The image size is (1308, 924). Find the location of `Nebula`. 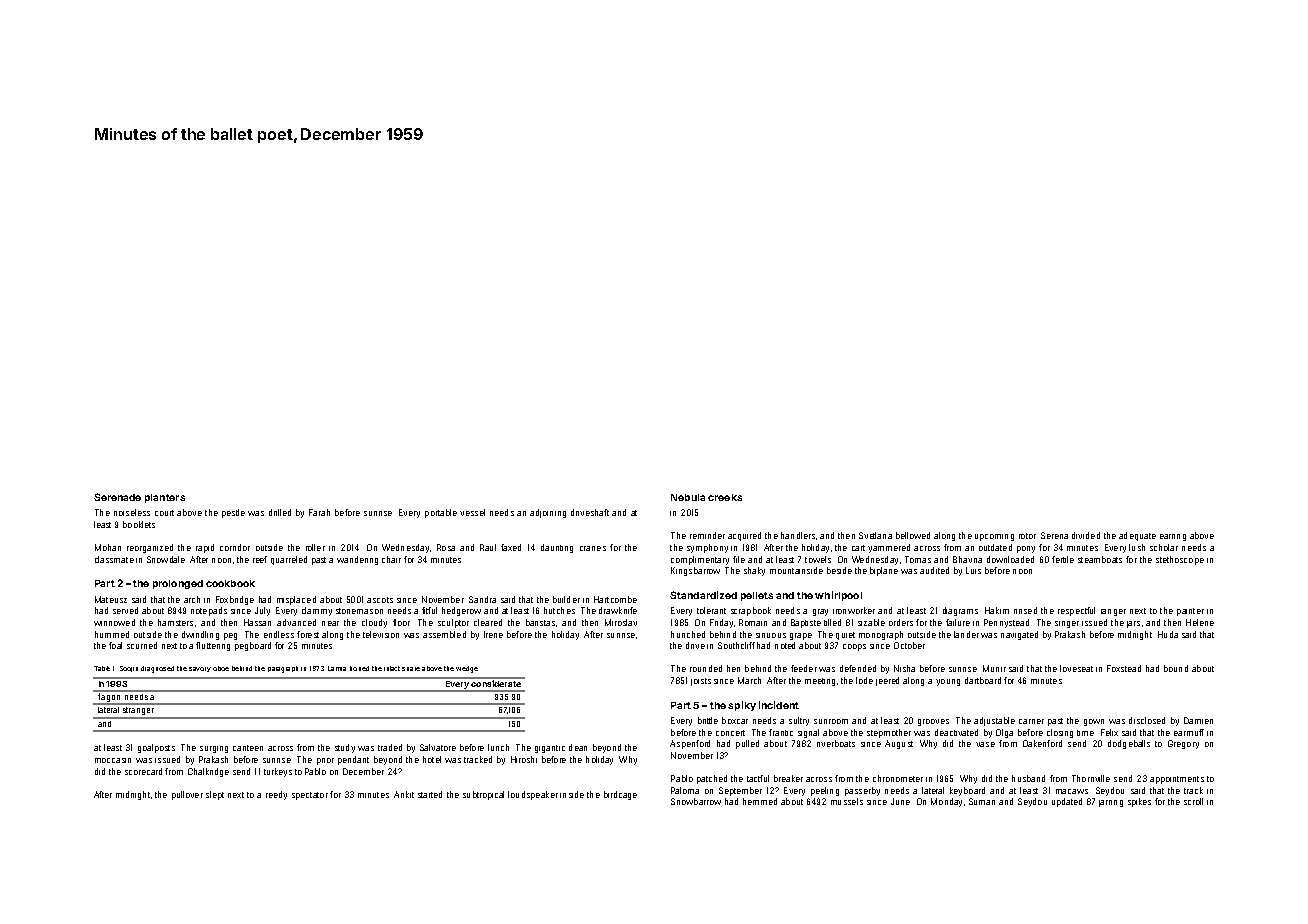

Nebula is located at coordinates (688, 497).
